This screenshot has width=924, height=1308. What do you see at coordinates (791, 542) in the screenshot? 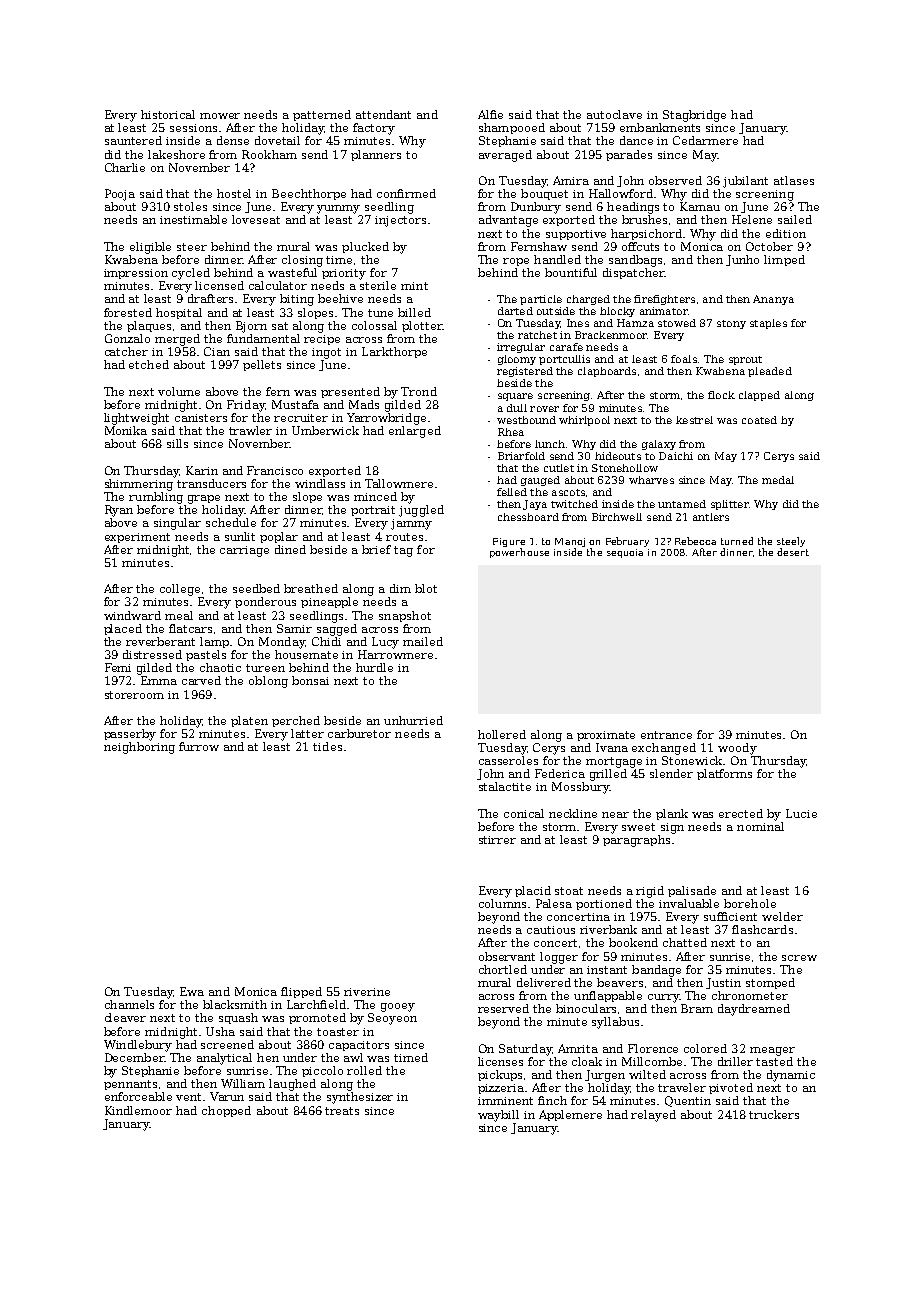
I see `steely` at bounding box center [791, 542].
